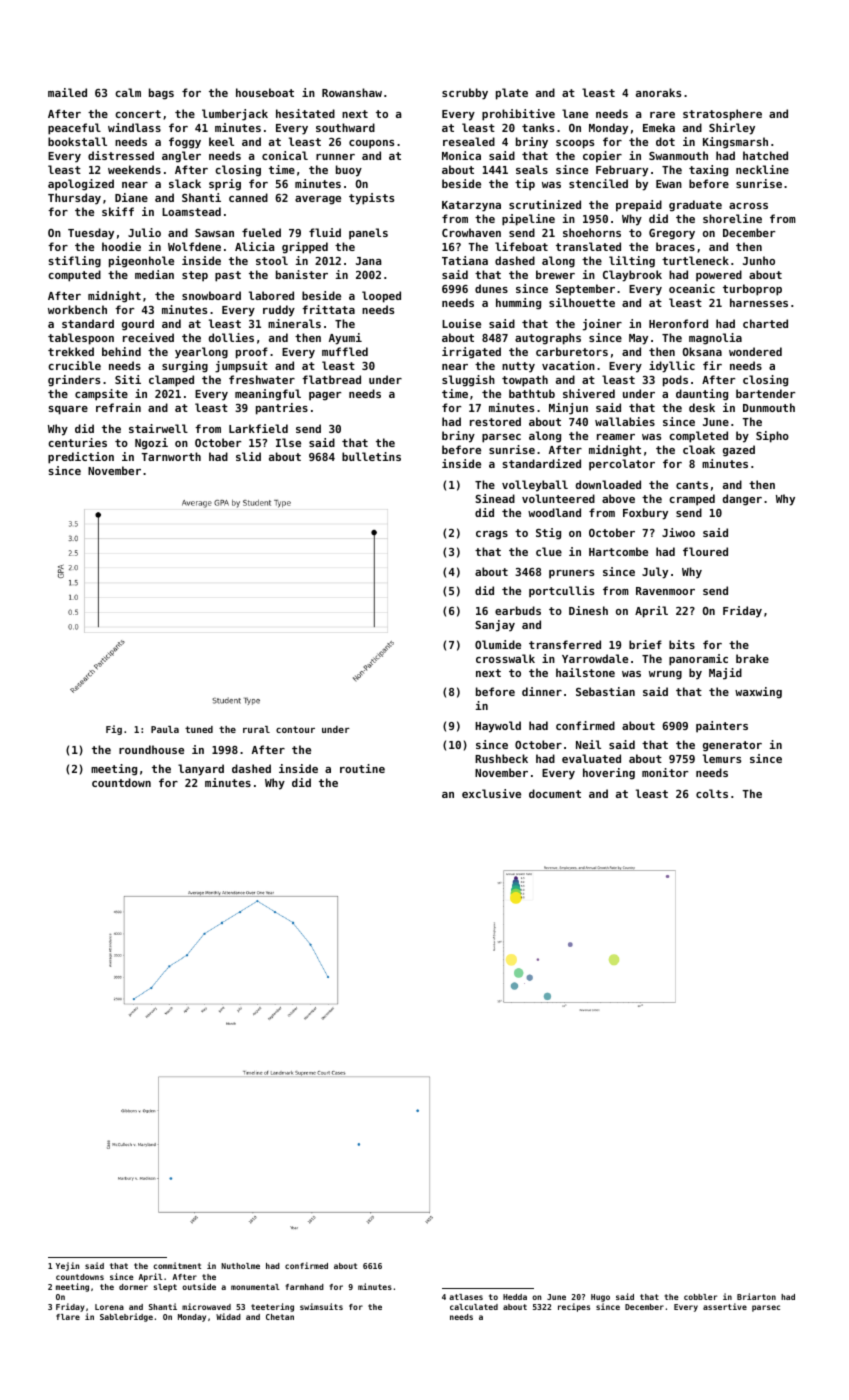  I want to click on routine, so click(362, 768).
